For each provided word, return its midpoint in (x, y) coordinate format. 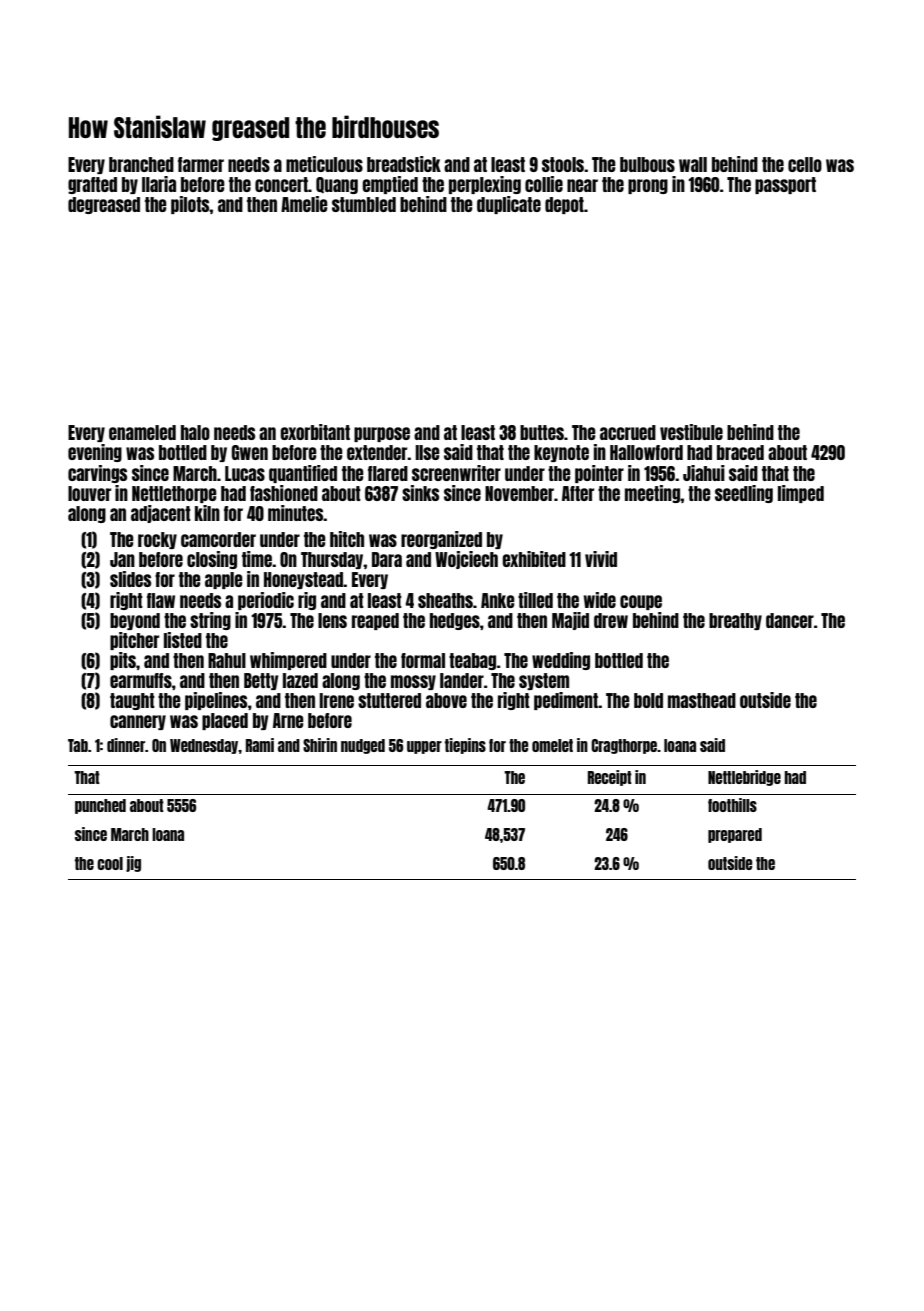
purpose (382, 434)
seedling (744, 494)
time (257, 559)
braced (740, 452)
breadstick (404, 164)
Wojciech (466, 560)
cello (805, 164)
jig (133, 864)
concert (281, 184)
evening (95, 453)
